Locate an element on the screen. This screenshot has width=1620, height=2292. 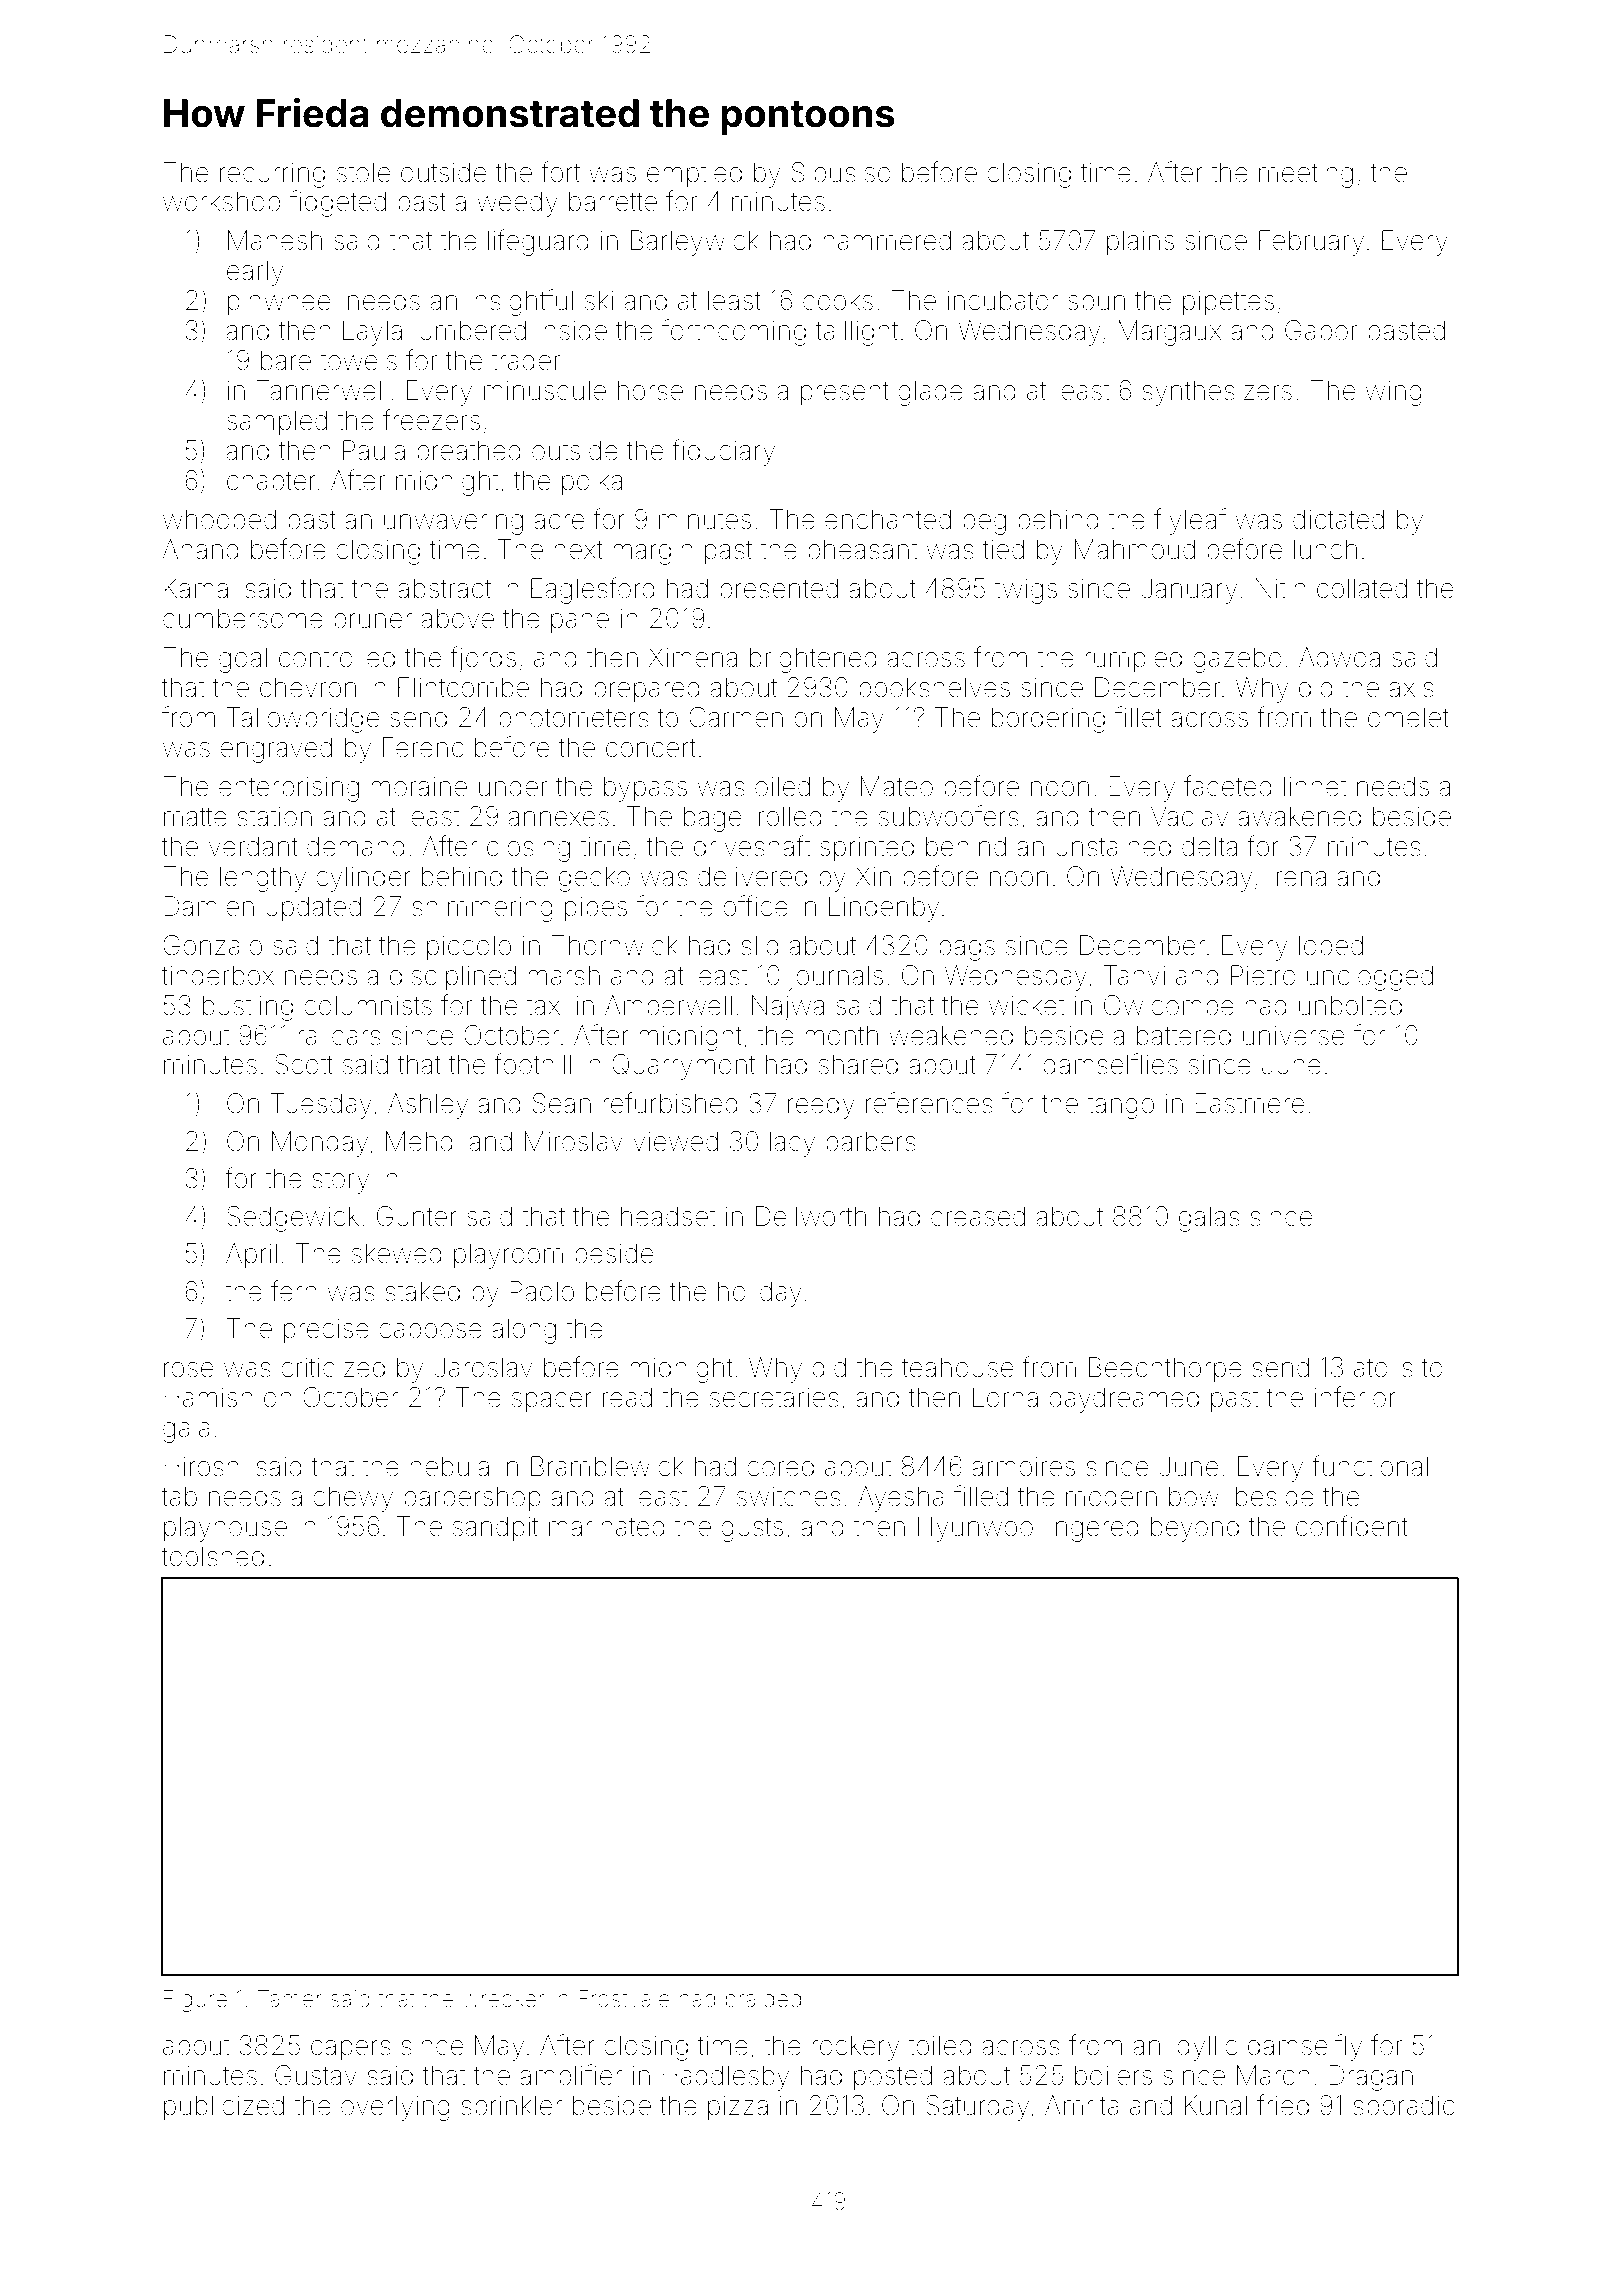
Carmen is located at coordinates (736, 717).
